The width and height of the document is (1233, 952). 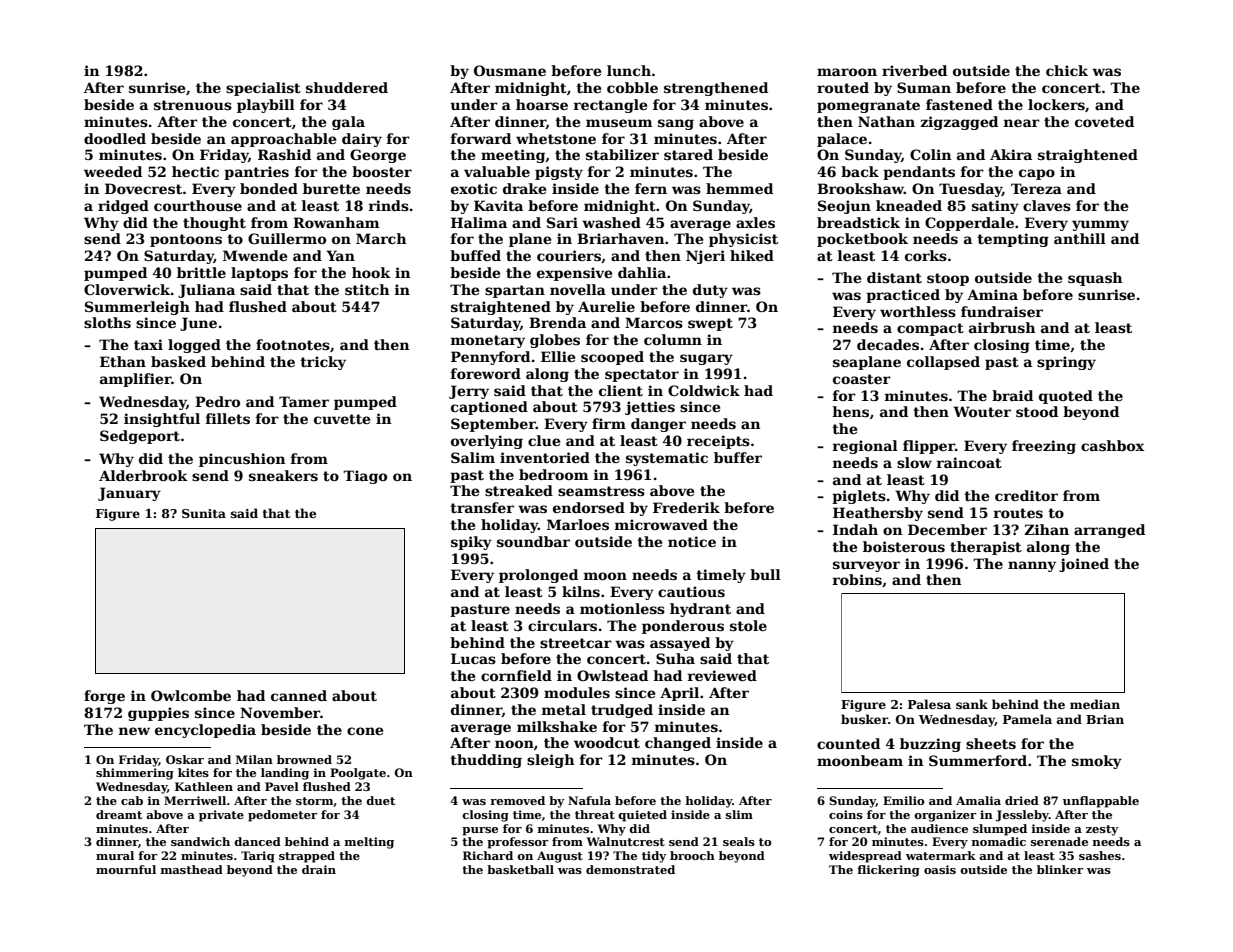 I want to click on stole, so click(x=748, y=625).
